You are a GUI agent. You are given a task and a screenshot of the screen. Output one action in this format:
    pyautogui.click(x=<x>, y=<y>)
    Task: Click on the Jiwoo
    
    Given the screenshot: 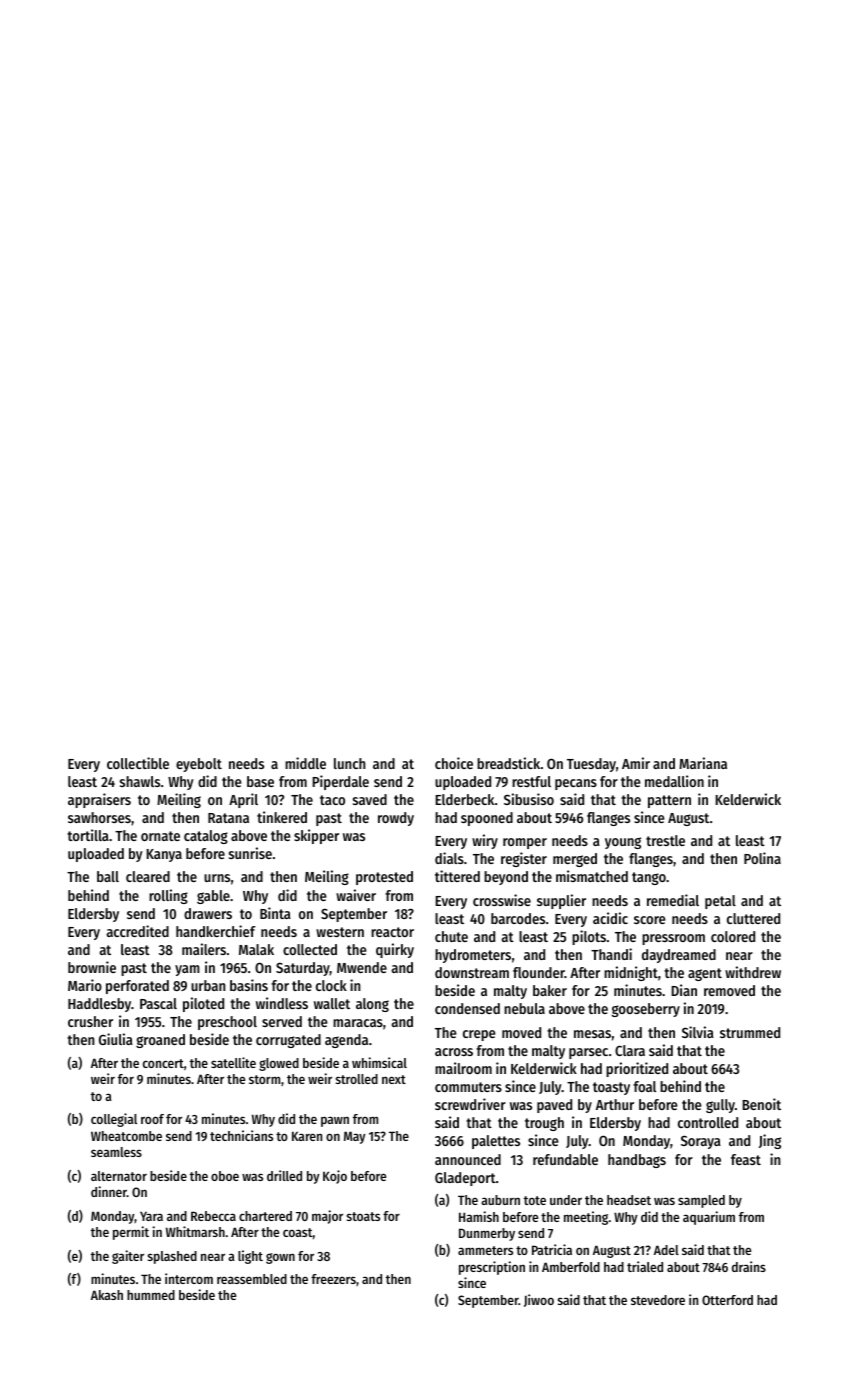 What is the action you would take?
    pyautogui.click(x=539, y=1300)
